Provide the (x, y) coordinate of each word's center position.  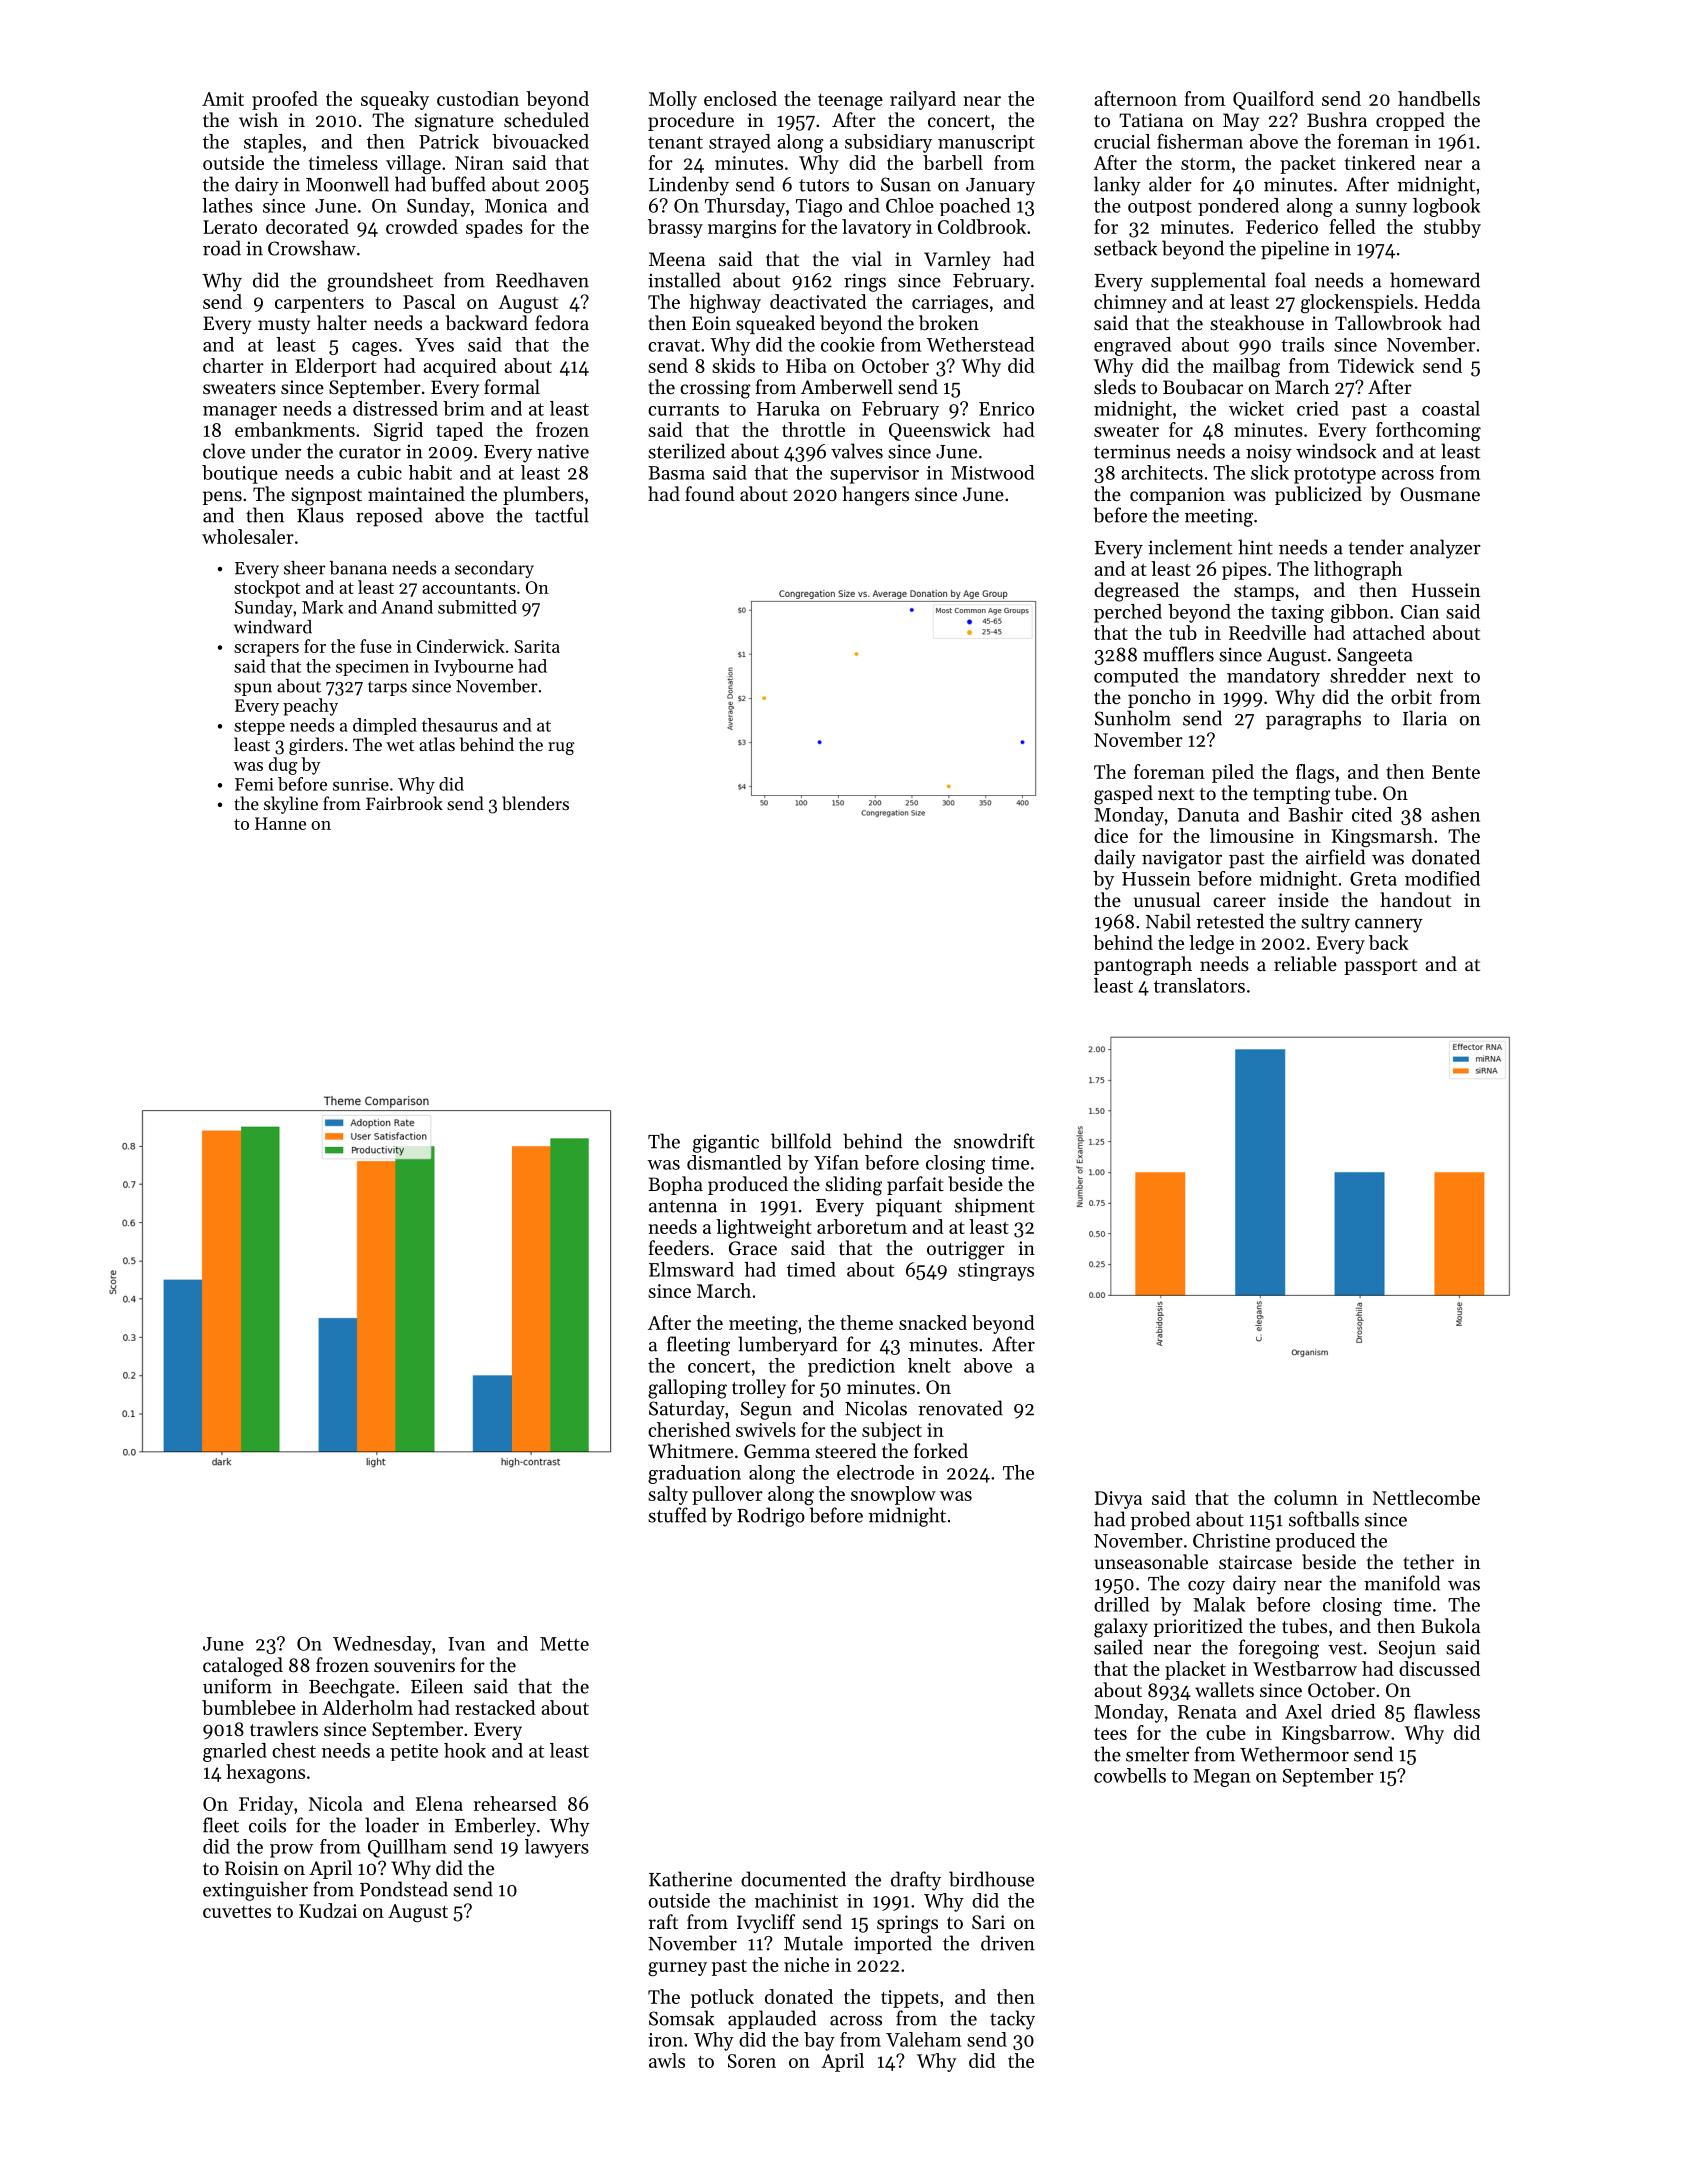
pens (222, 498)
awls (667, 2060)
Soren (752, 2061)
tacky (1012, 2020)
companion (1177, 496)
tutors (824, 185)
